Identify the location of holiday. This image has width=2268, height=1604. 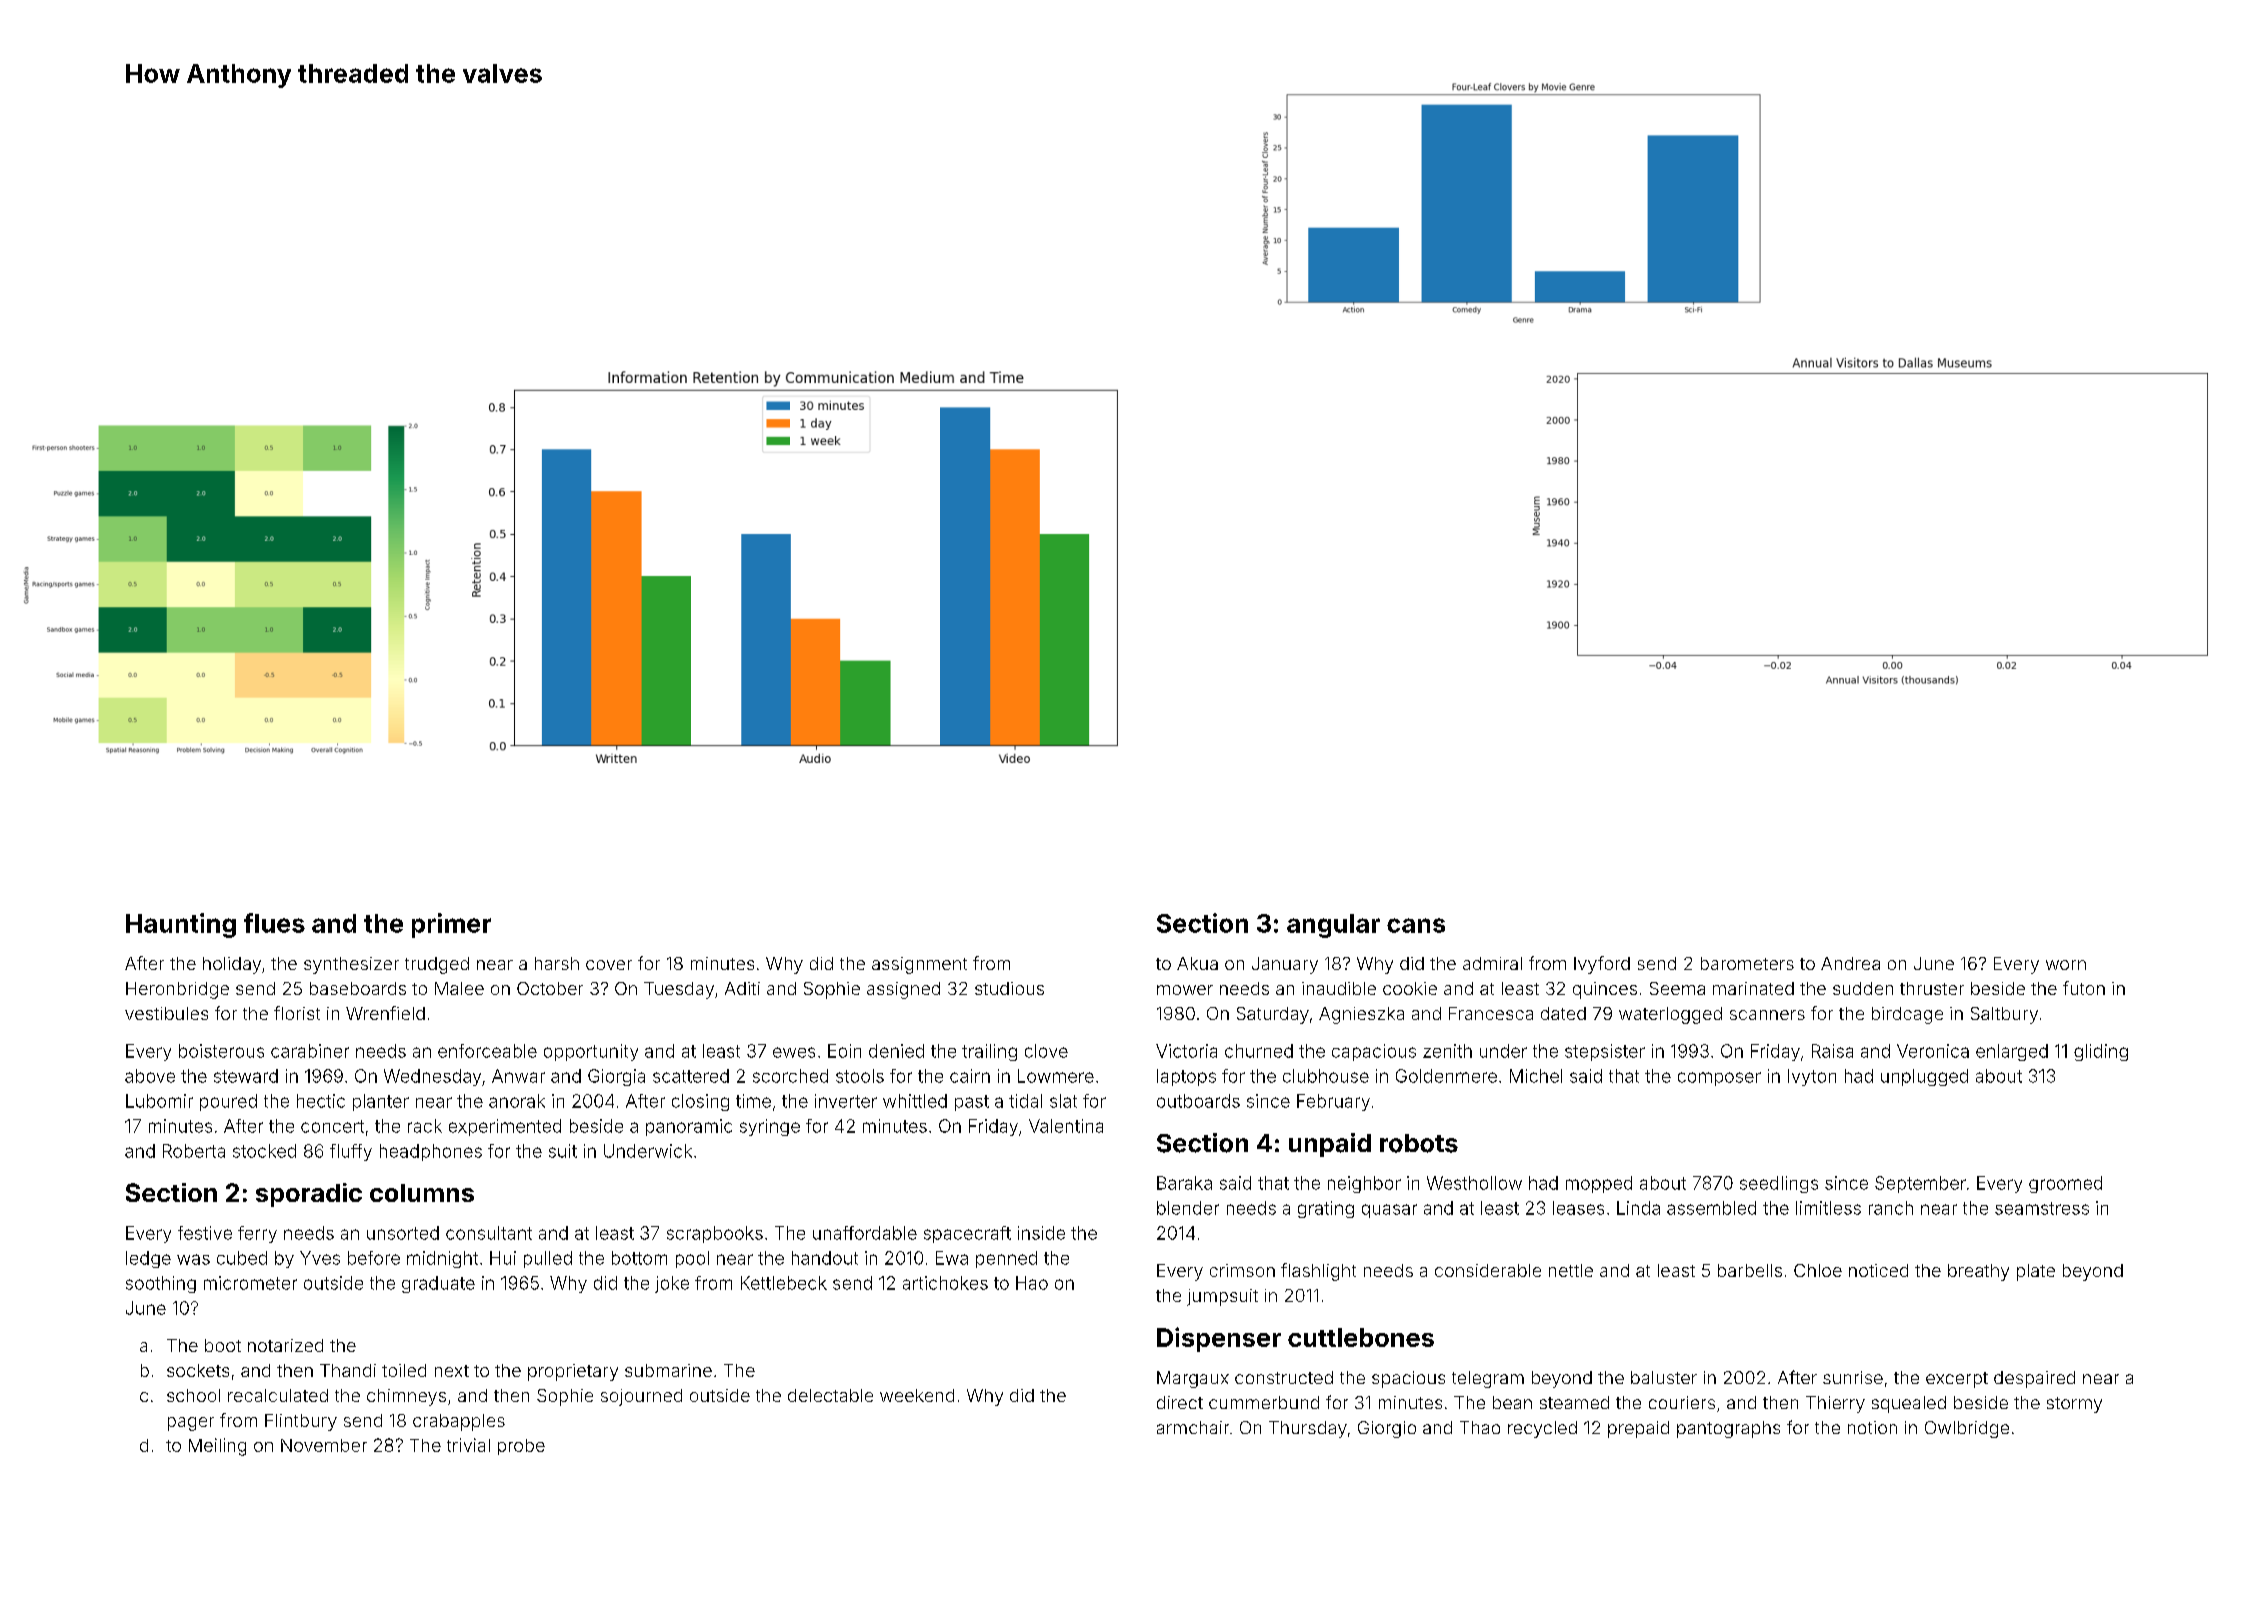
(232, 965).
